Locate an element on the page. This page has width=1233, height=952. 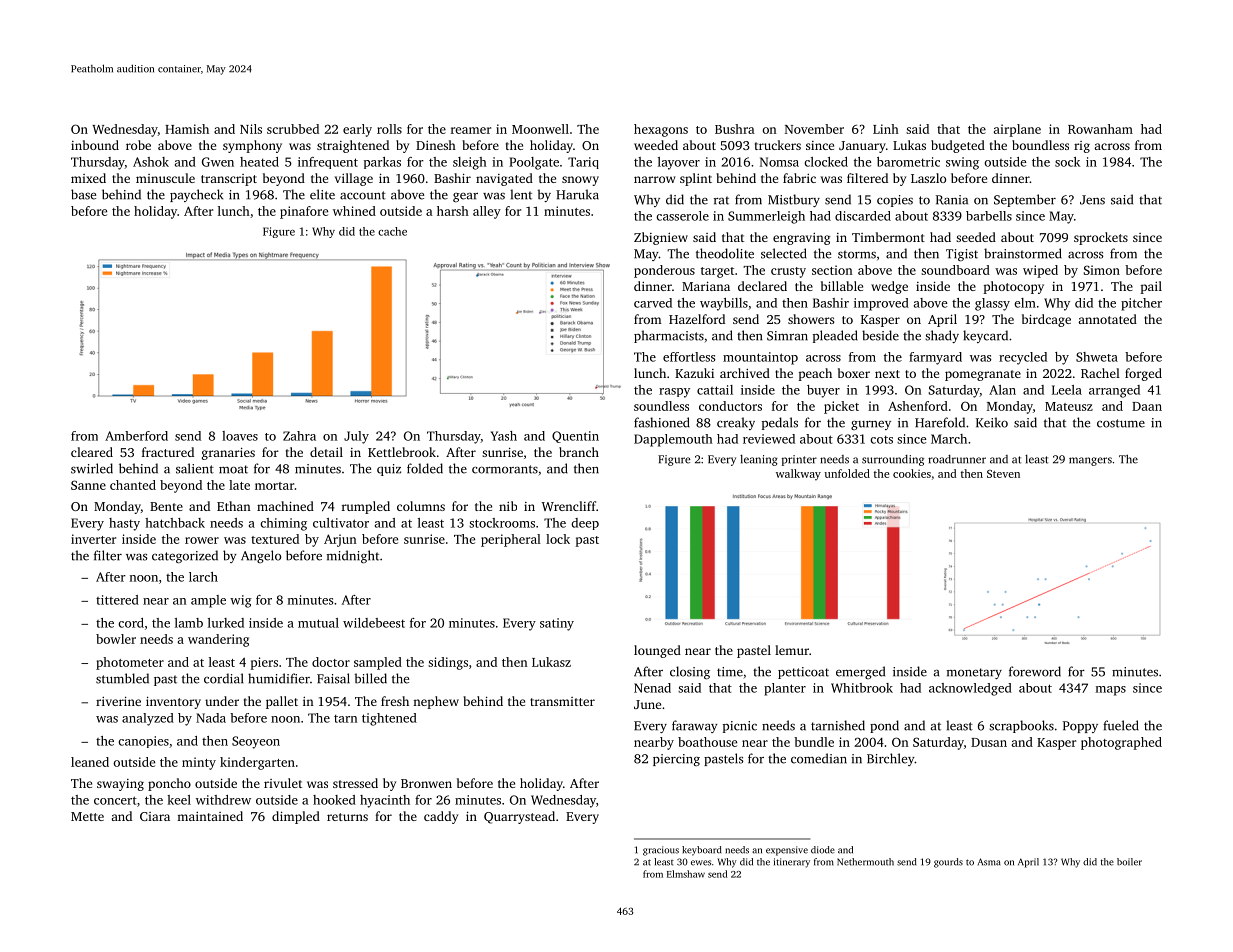
acknowledged is located at coordinates (970, 689).
